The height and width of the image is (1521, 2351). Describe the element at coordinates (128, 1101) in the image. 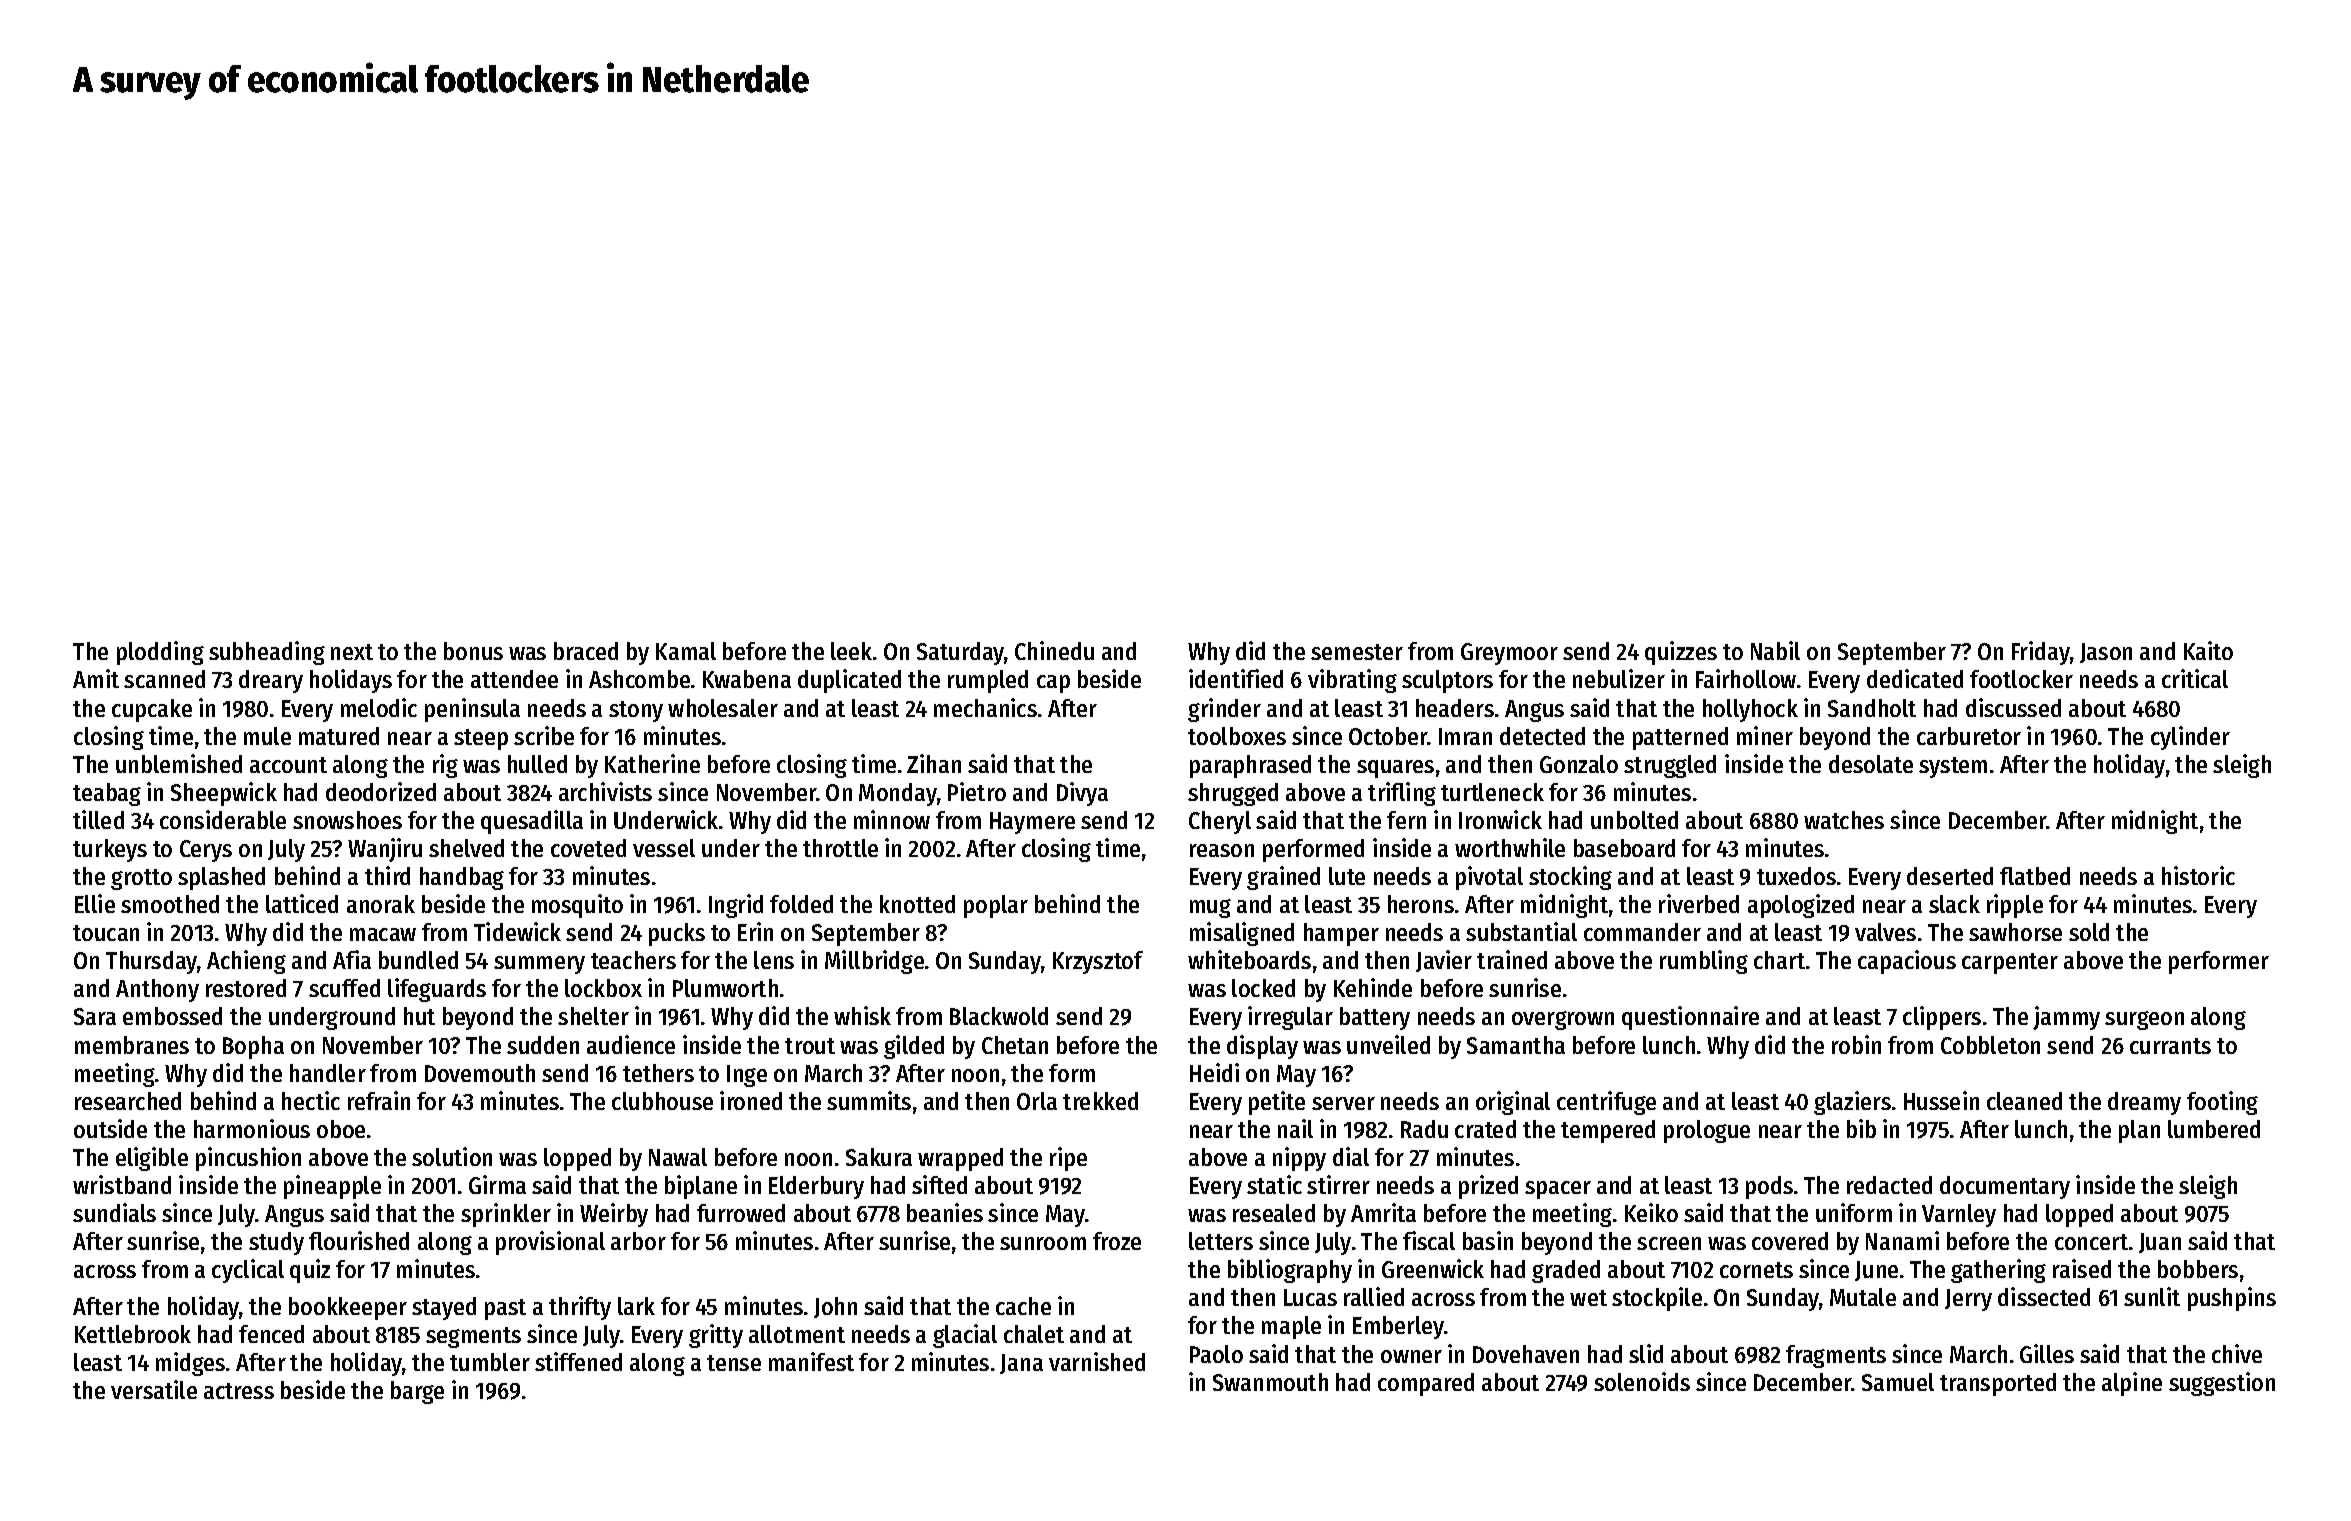

I see `researched` at that location.
